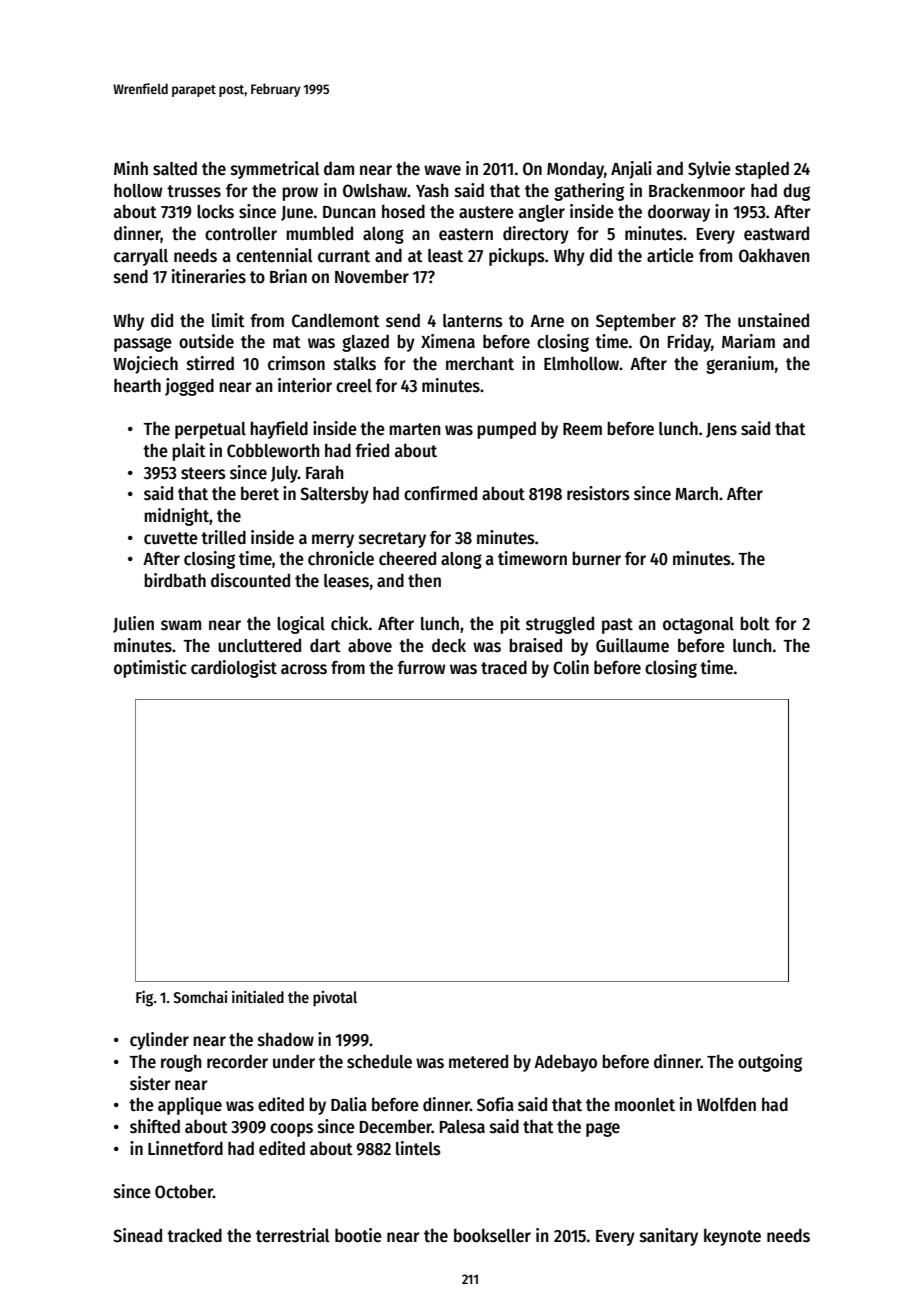  Describe the element at coordinates (141, 257) in the page. I see `carryall` at that location.
